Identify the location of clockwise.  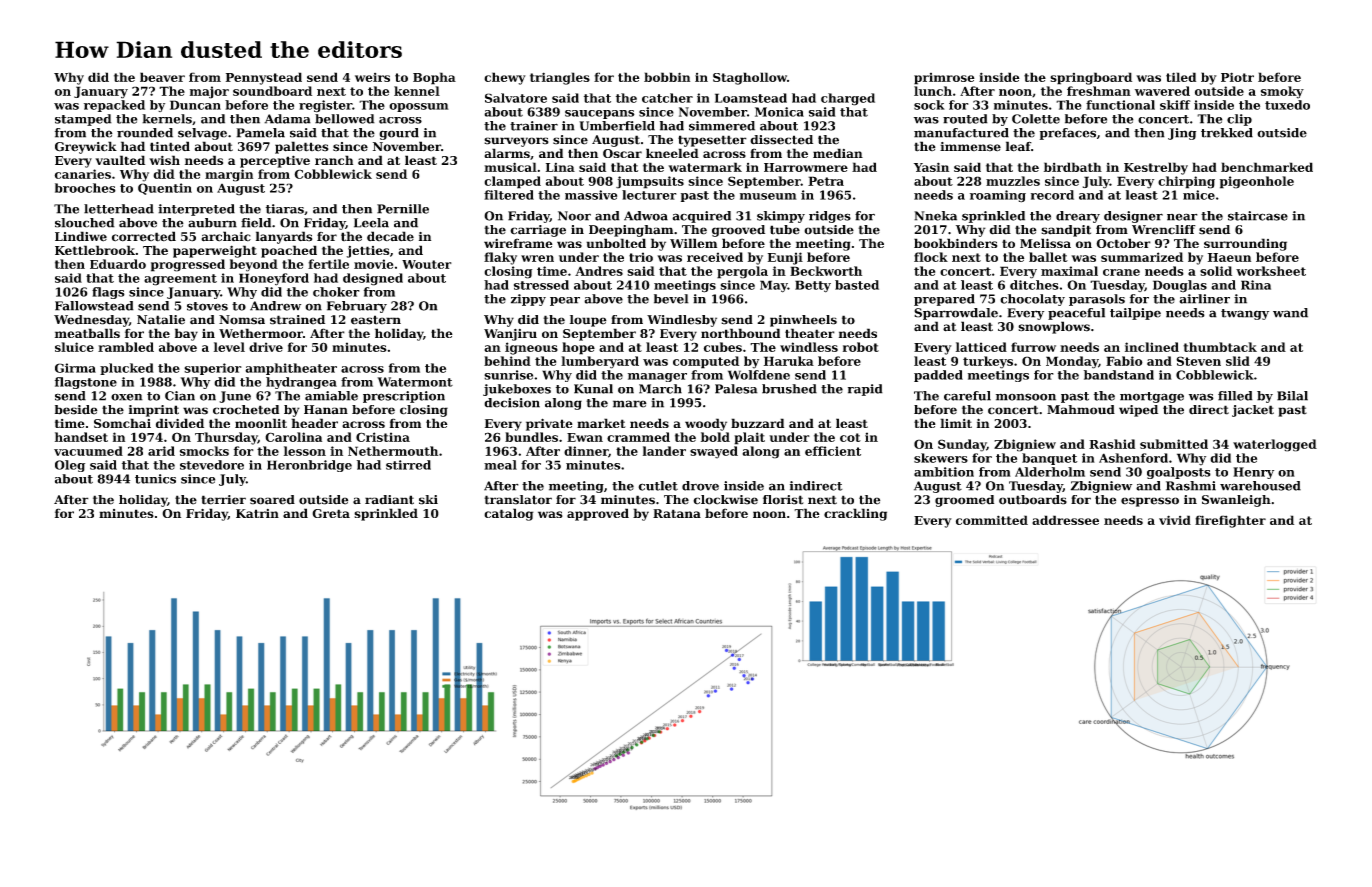
(725, 500).
